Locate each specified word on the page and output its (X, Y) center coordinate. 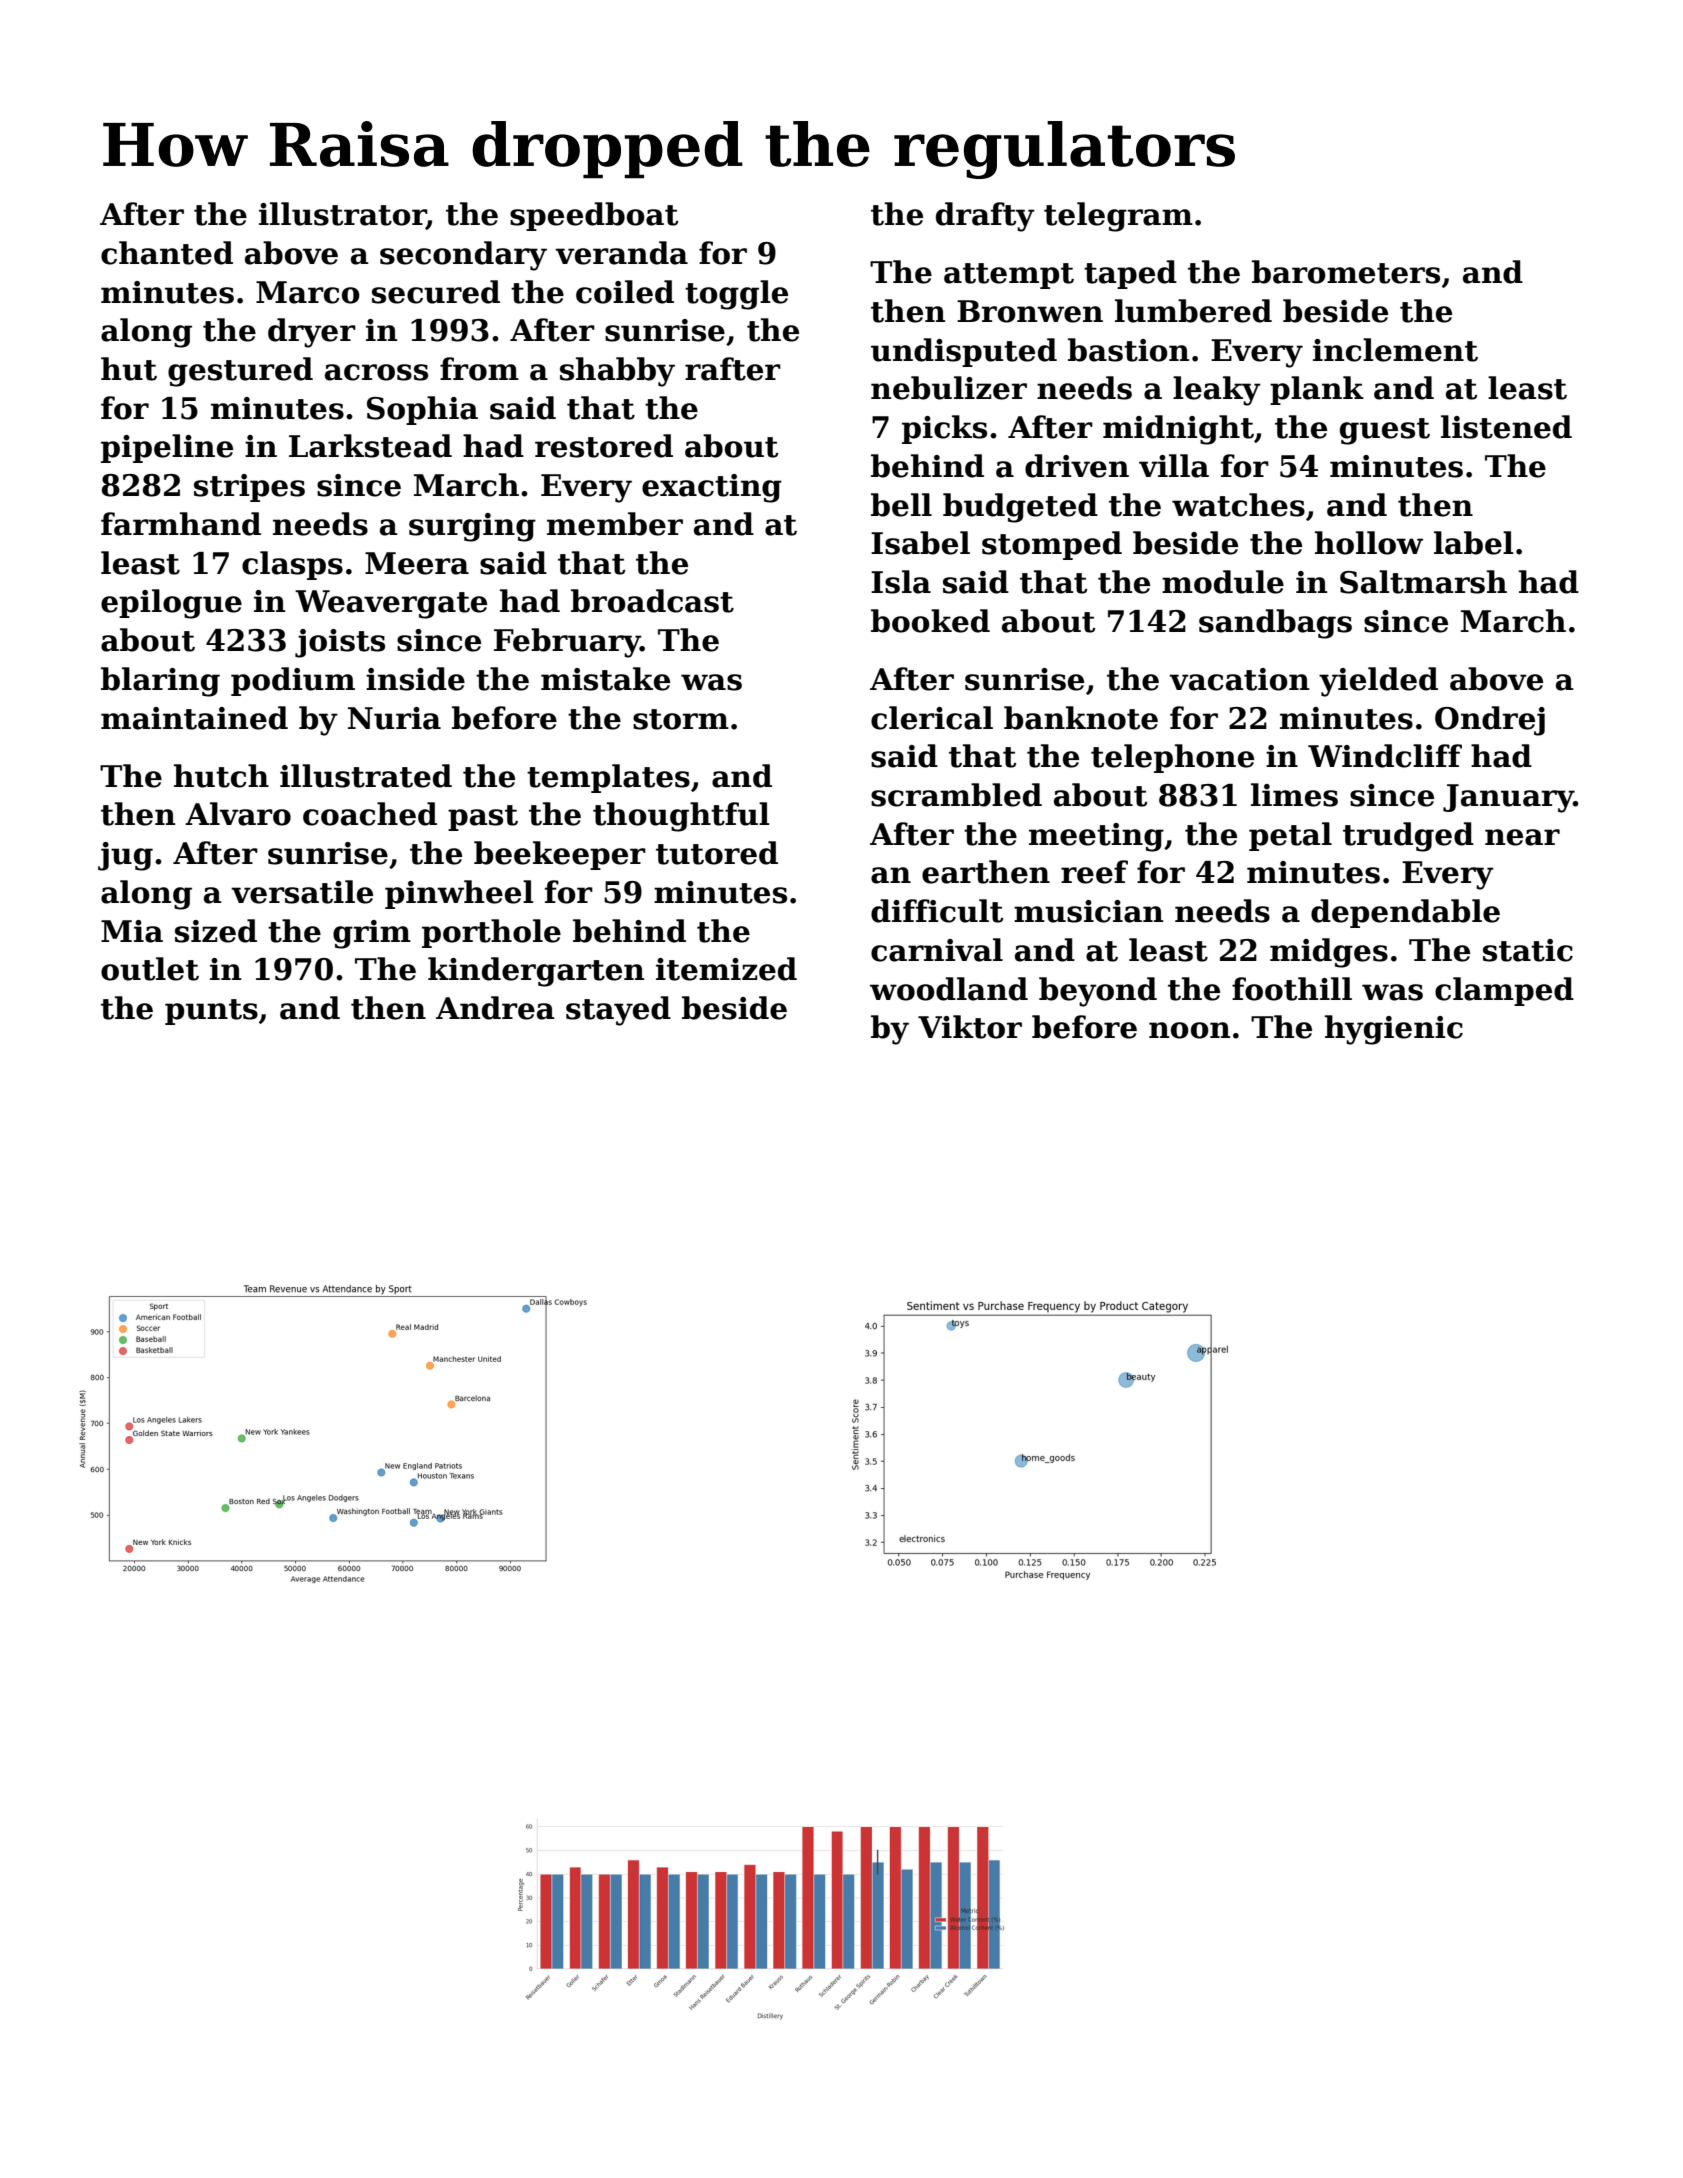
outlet (150, 969)
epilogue (171, 604)
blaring (160, 682)
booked (930, 621)
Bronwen (1030, 311)
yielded (1378, 682)
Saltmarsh (1423, 582)
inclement (1395, 350)
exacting (712, 488)
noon (1189, 1030)
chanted (167, 253)
